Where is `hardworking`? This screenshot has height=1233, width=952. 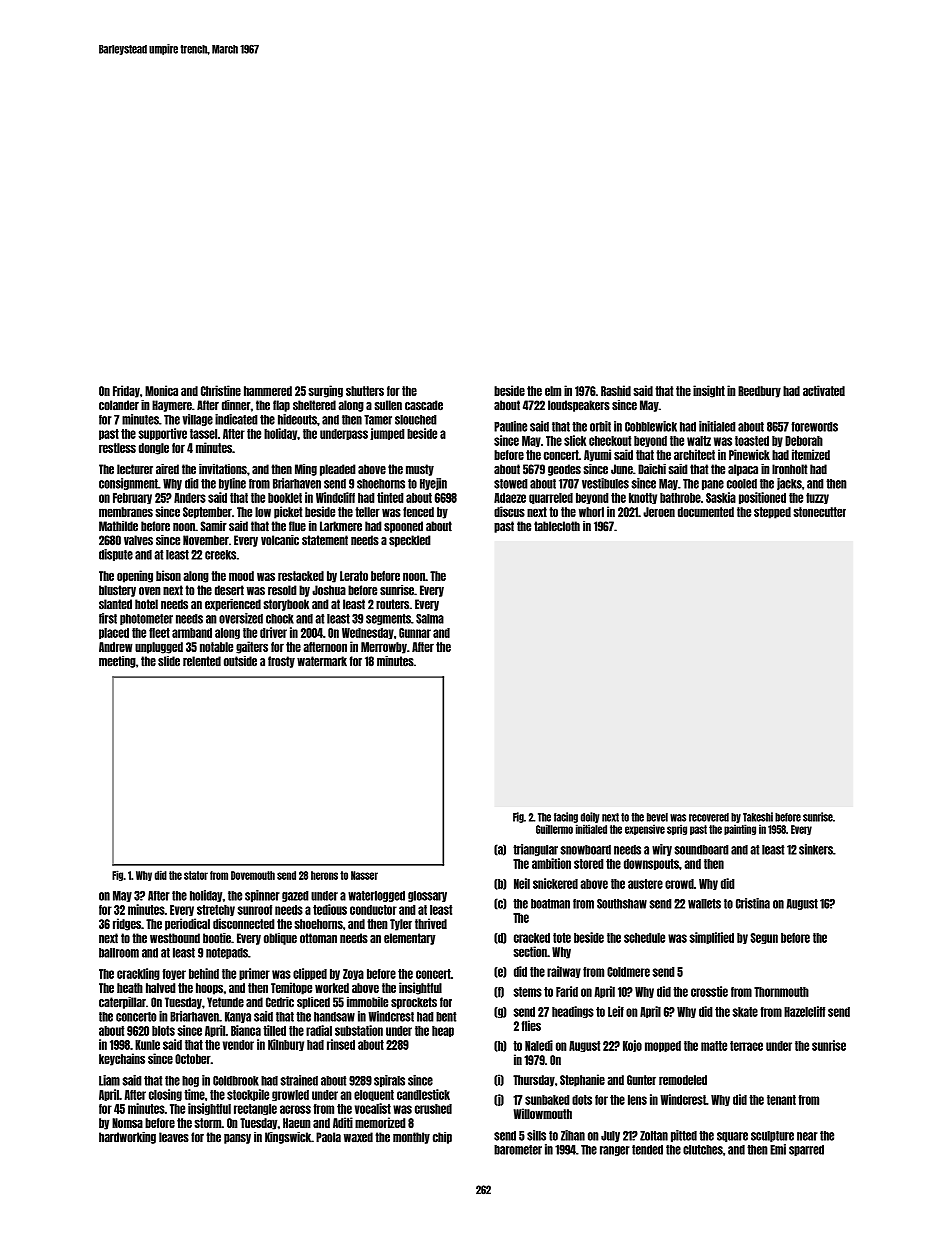
hardworking is located at coordinates (127, 1138).
